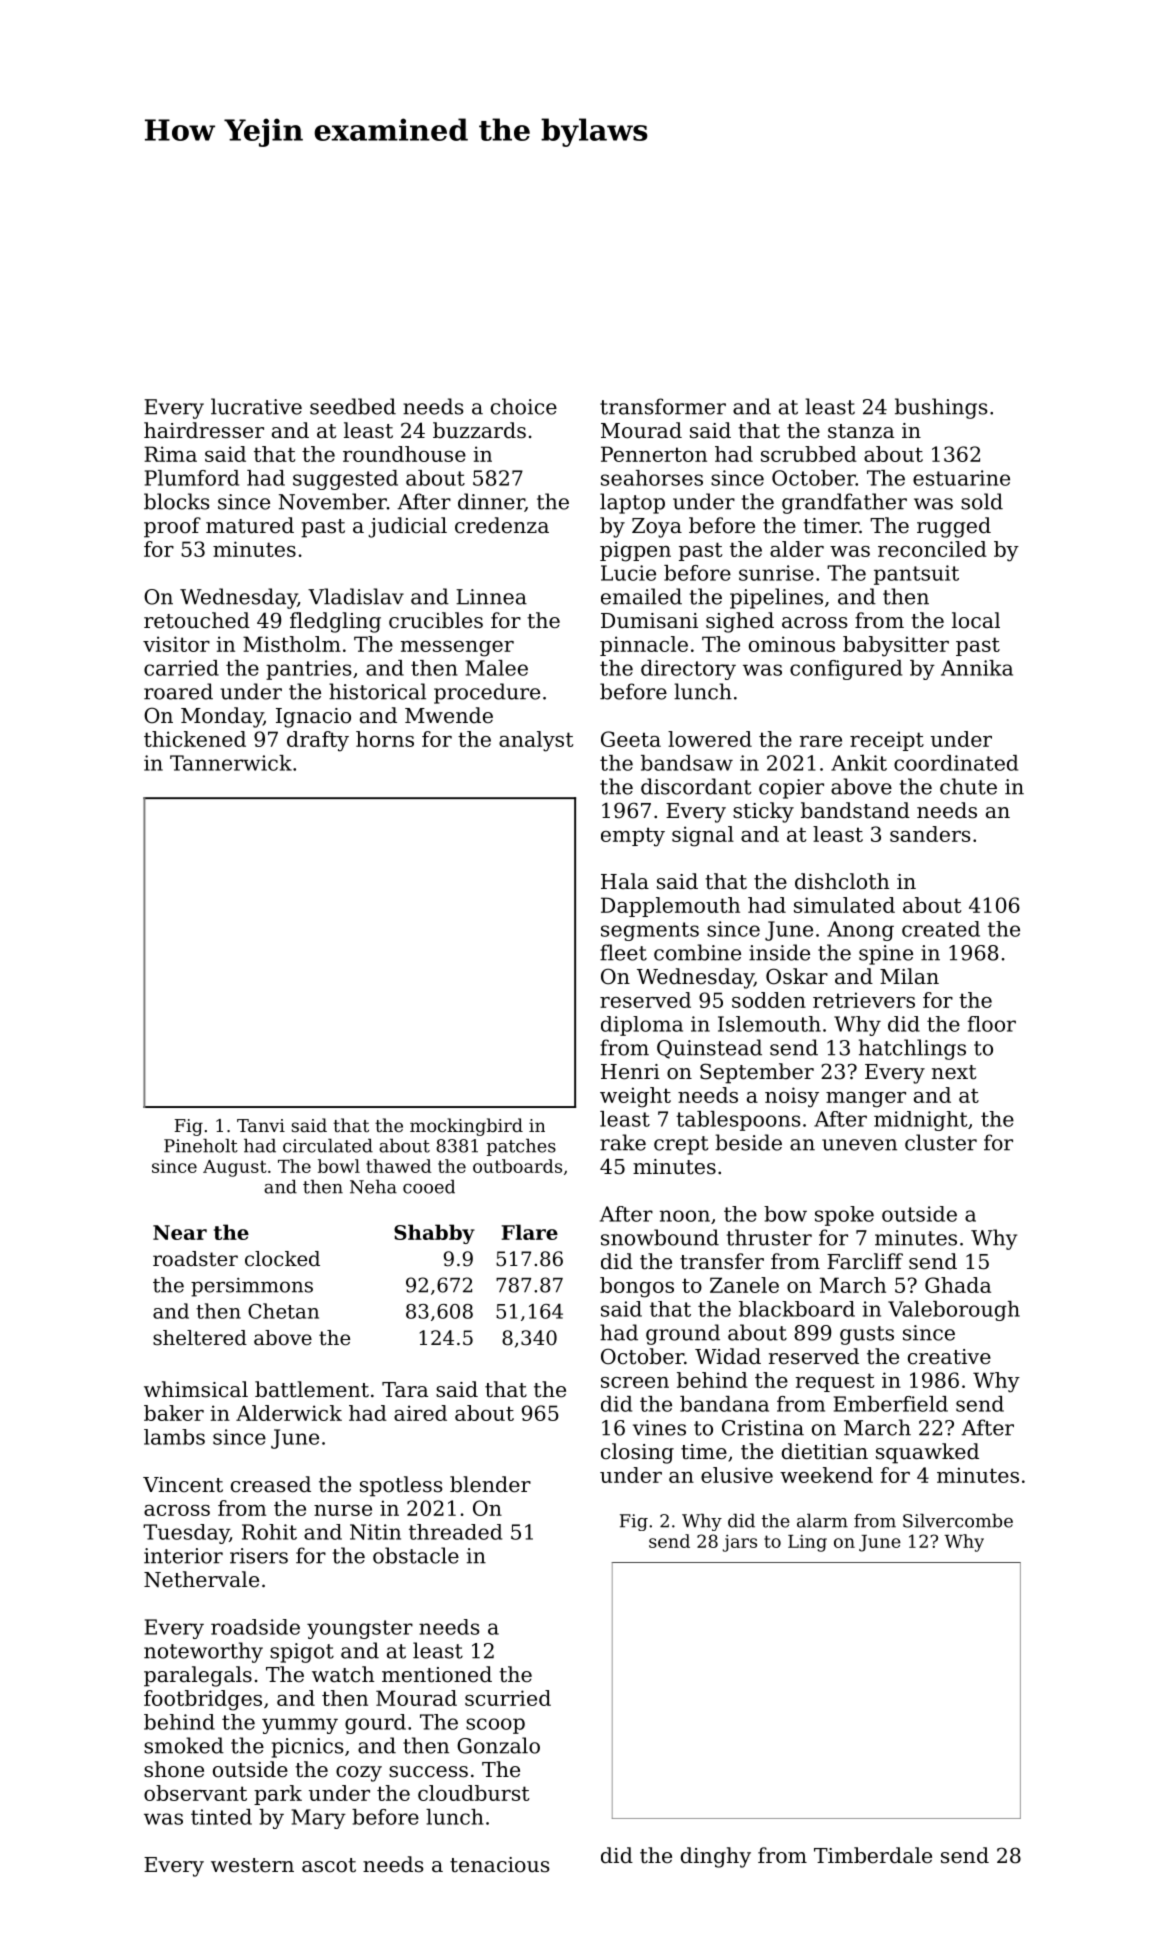 The width and height of the screenshot is (1176, 1936). I want to click on watch, so click(343, 1674).
